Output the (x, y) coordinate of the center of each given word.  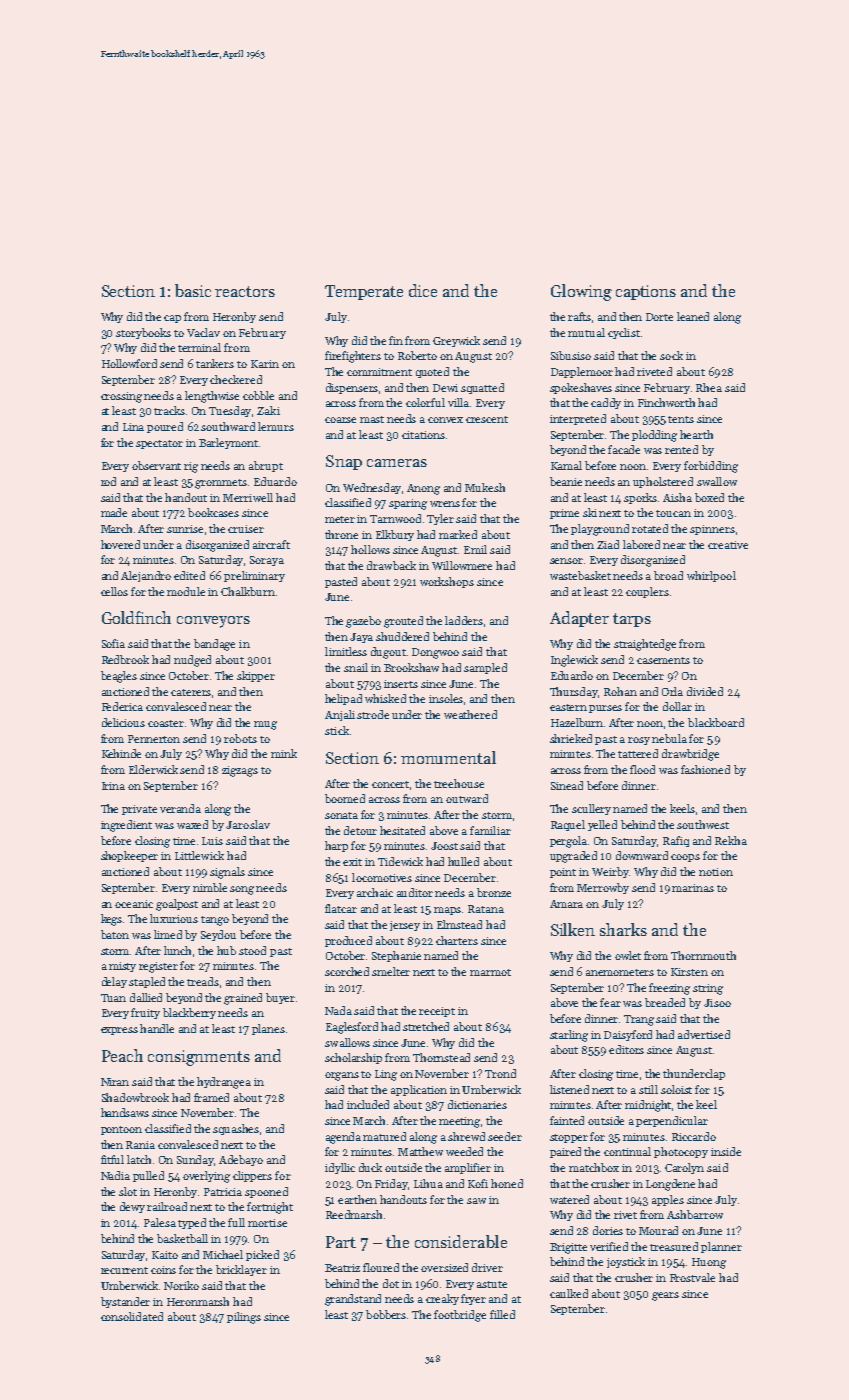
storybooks (143, 333)
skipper (256, 676)
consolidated (132, 1316)
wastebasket (580, 575)
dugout (388, 653)
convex (445, 420)
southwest (703, 824)
